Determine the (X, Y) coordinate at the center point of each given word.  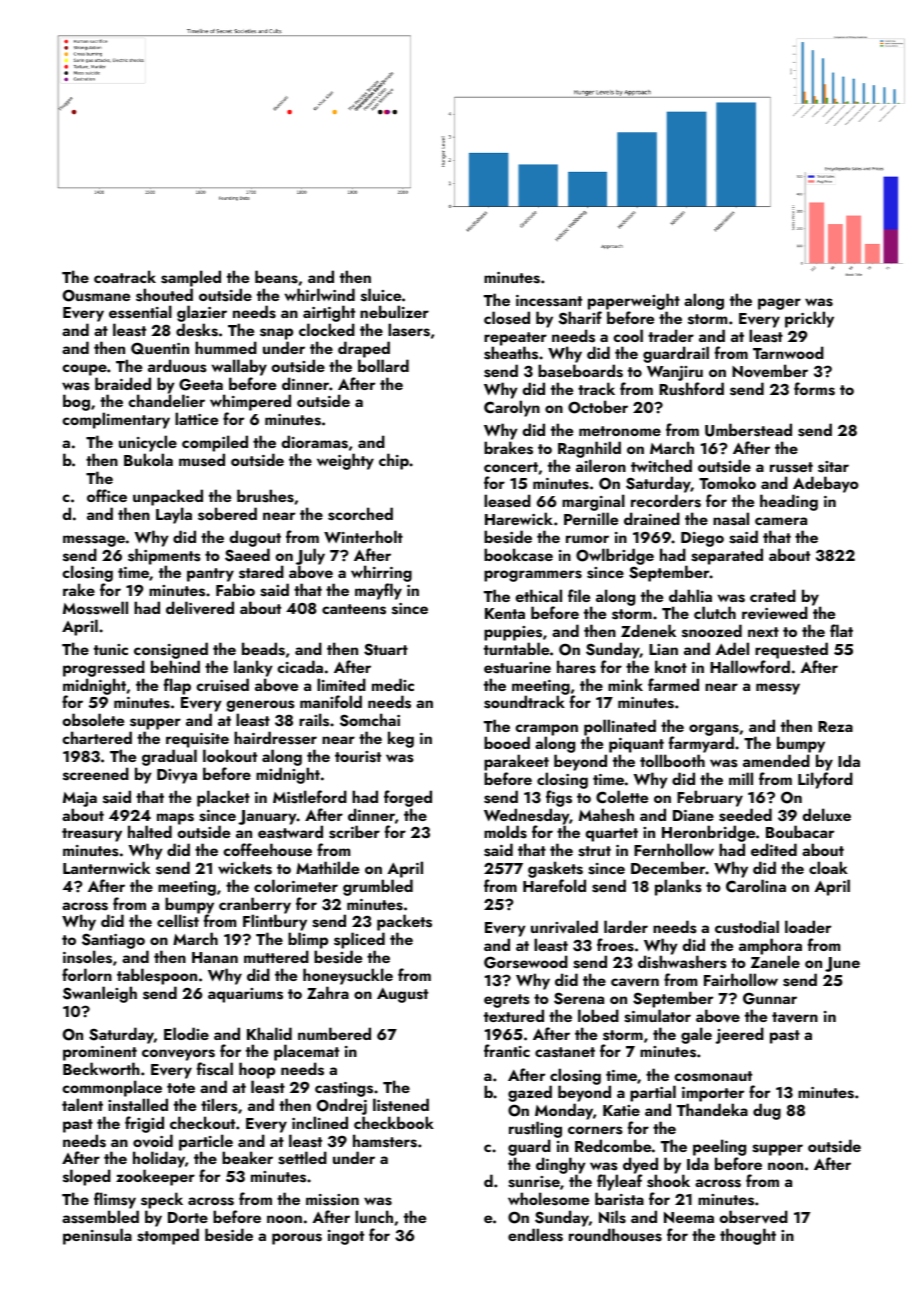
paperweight (634, 301)
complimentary (116, 421)
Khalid (269, 1033)
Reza (835, 726)
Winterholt (363, 536)
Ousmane (96, 295)
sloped (87, 1177)
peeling (719, 1147)
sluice (381, 295)
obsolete (93, 720)
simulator (657, 1016)
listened (401, 1105)
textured (514, 1015)
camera (781, 521)
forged (408, 798)
